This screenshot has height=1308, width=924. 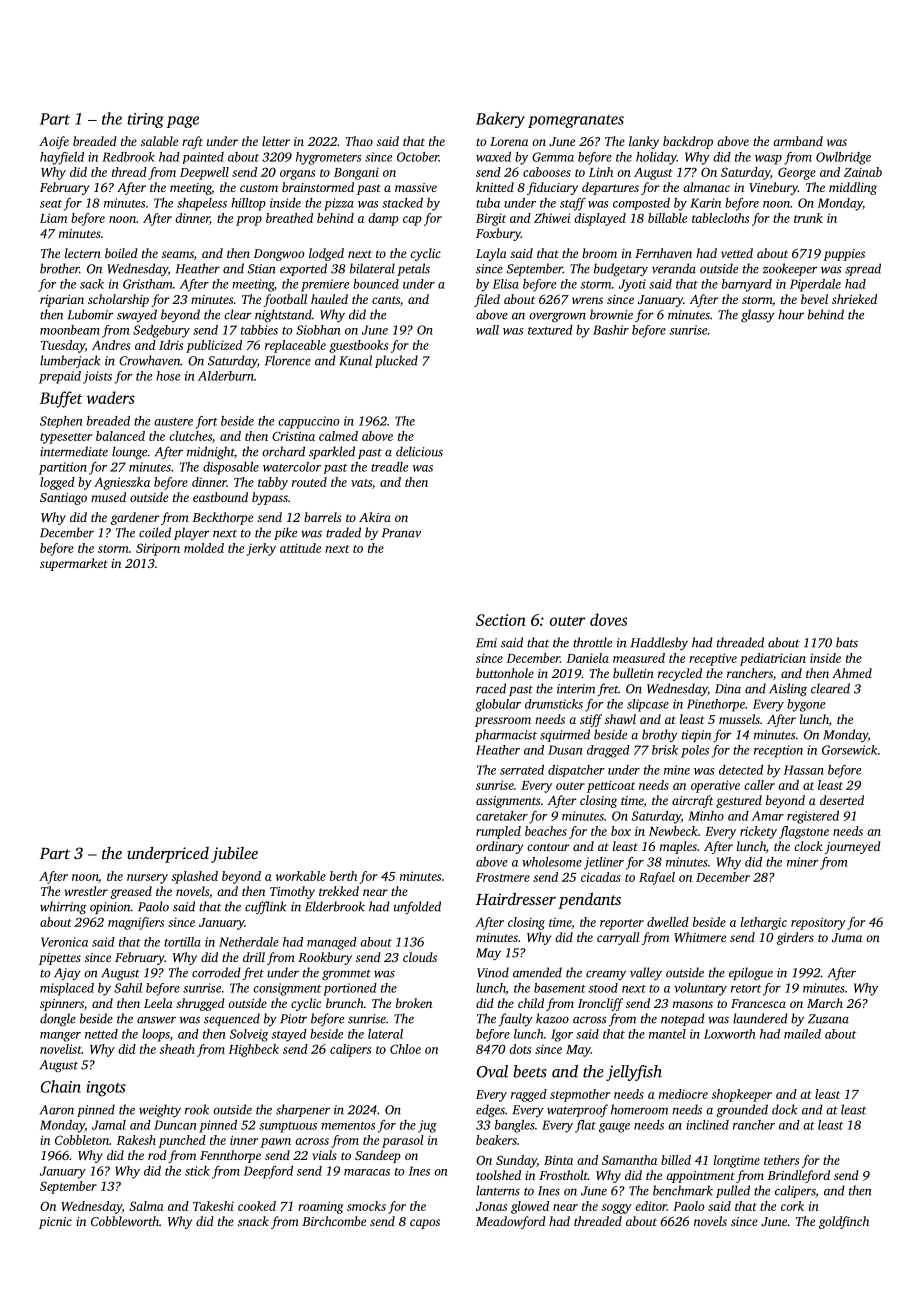 I want to click on Aoife, so click(x=54, y=142).
